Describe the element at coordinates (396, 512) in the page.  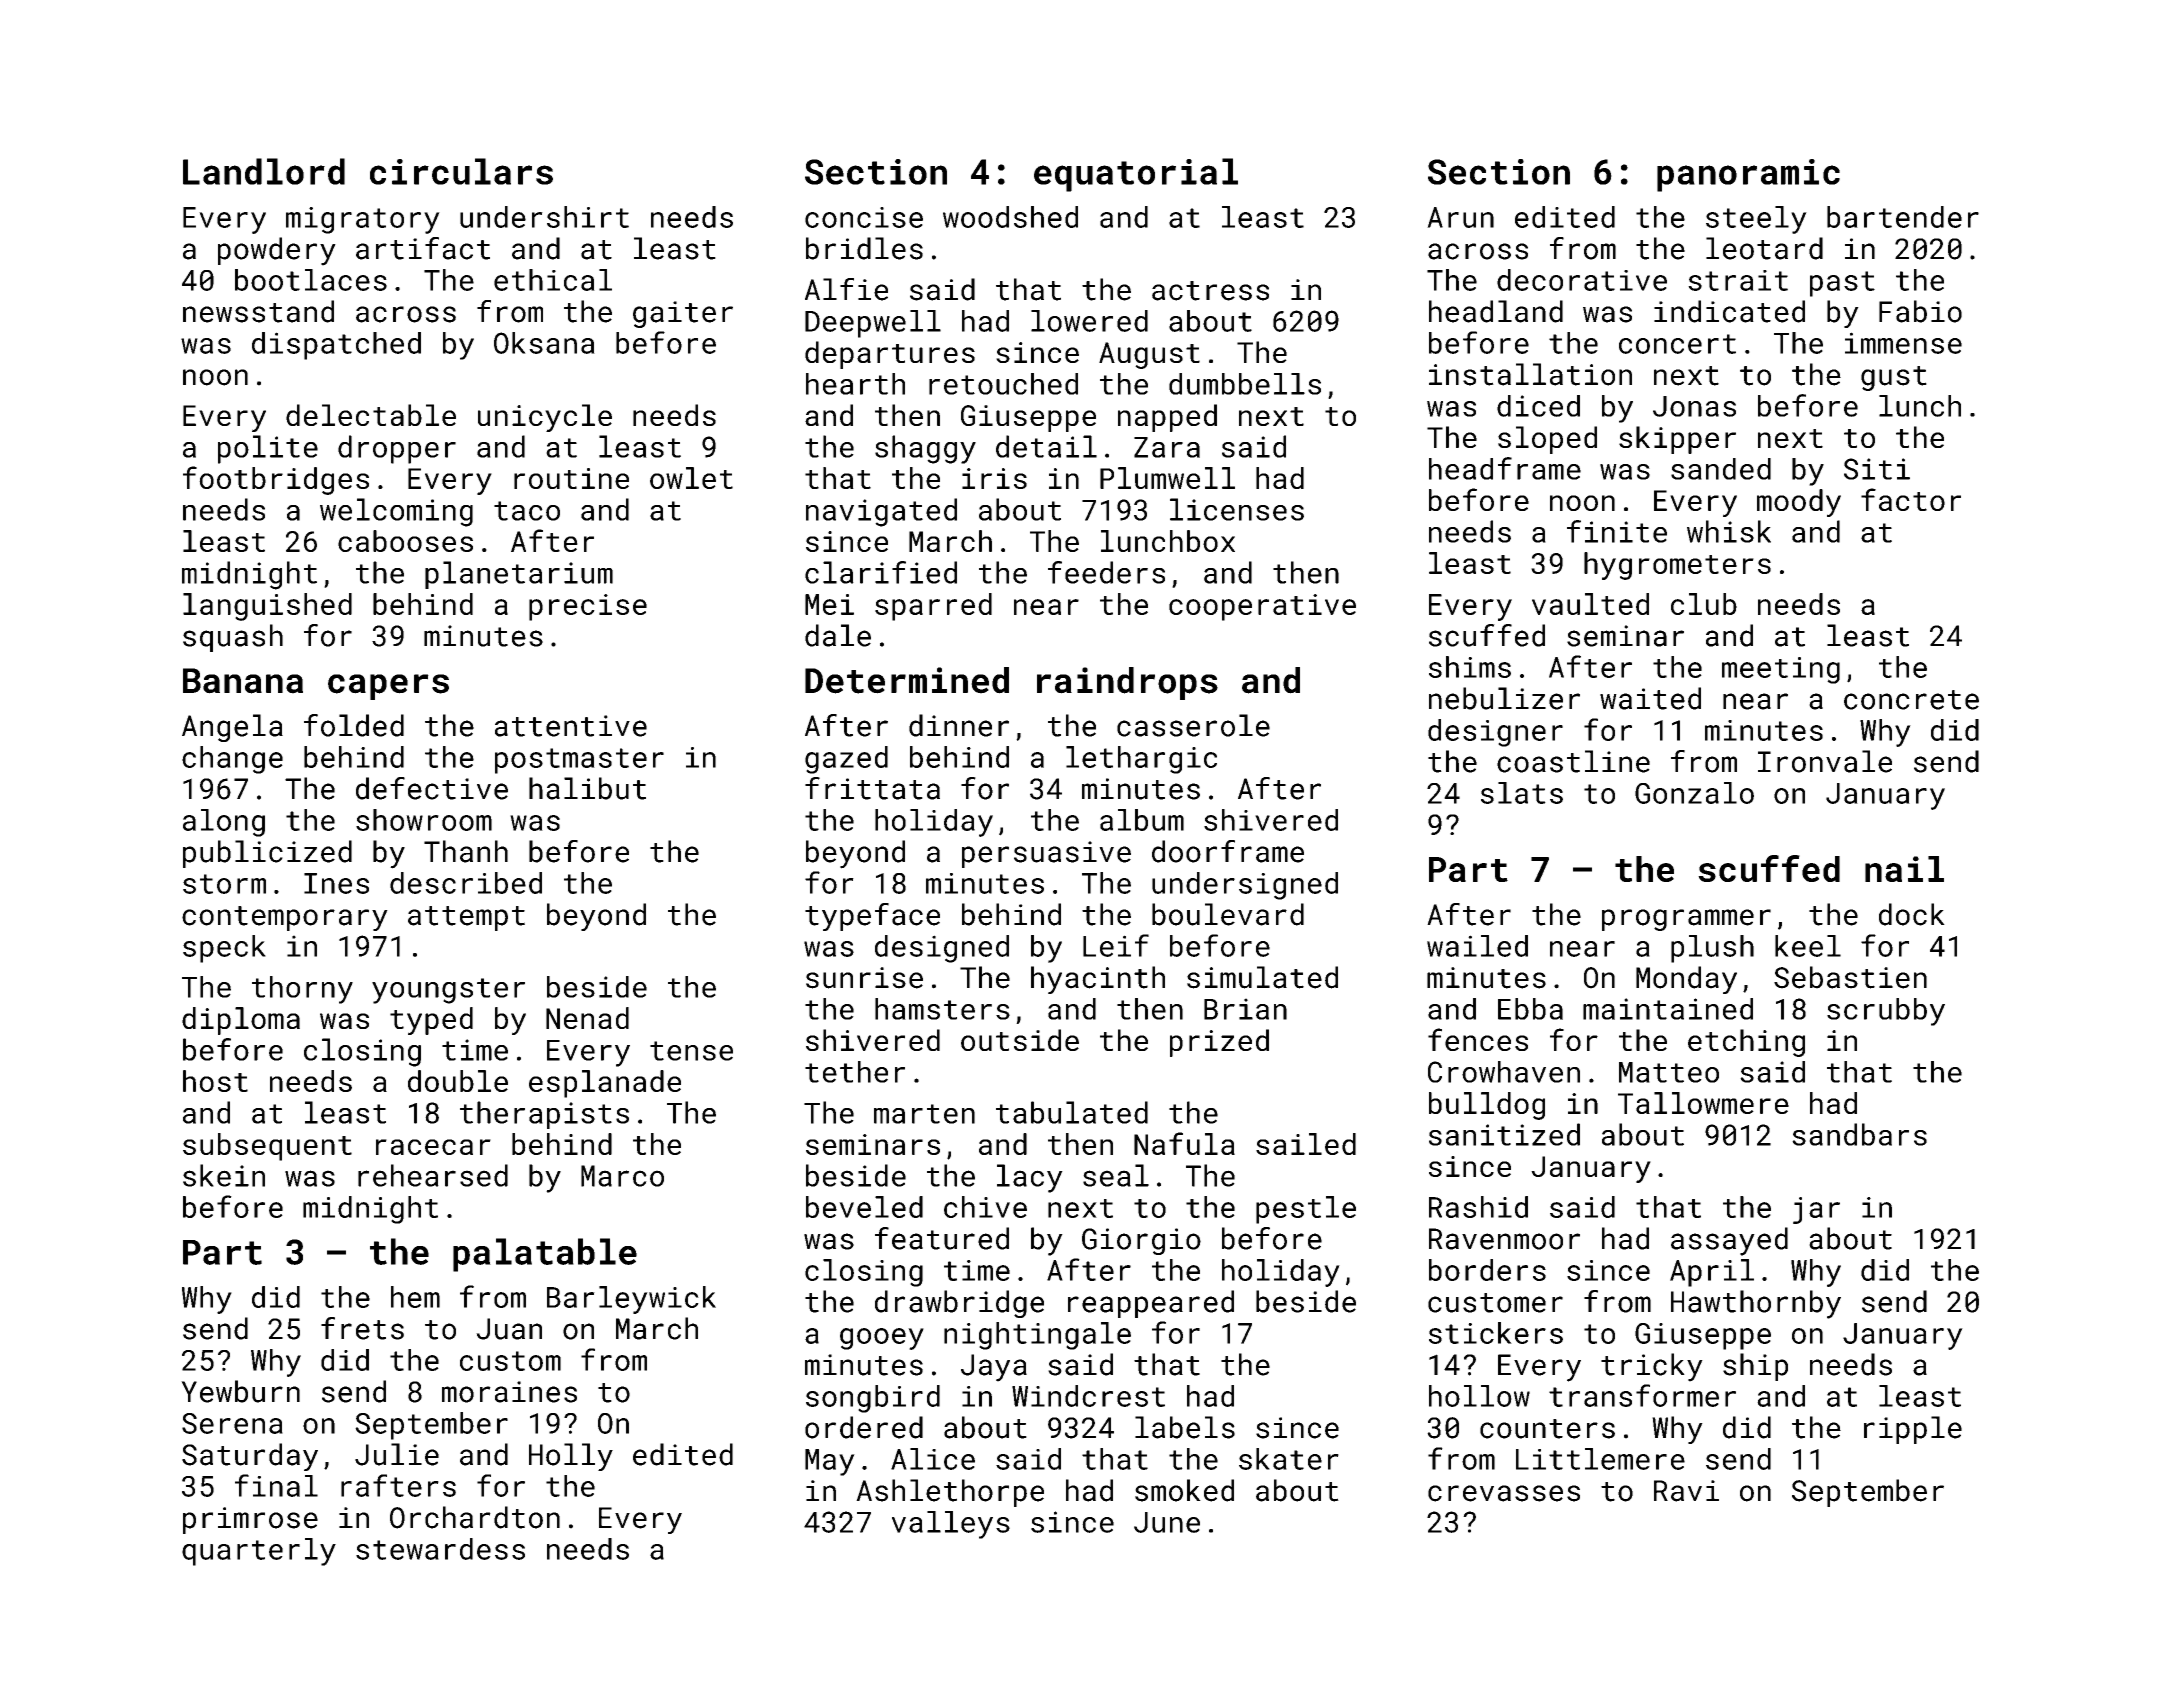
I see `welcoming` at that location.
